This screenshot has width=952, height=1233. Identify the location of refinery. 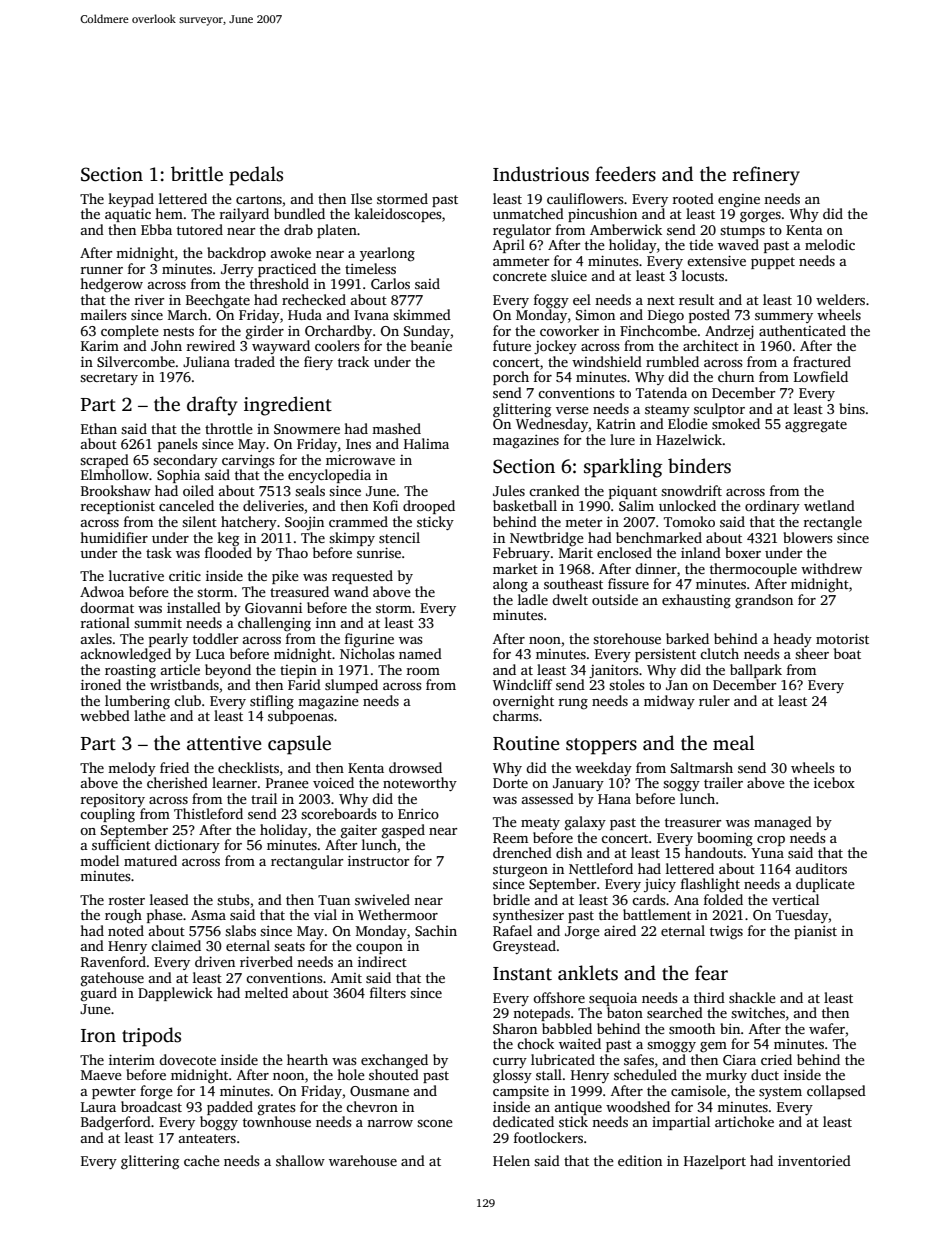
(766, 176).
